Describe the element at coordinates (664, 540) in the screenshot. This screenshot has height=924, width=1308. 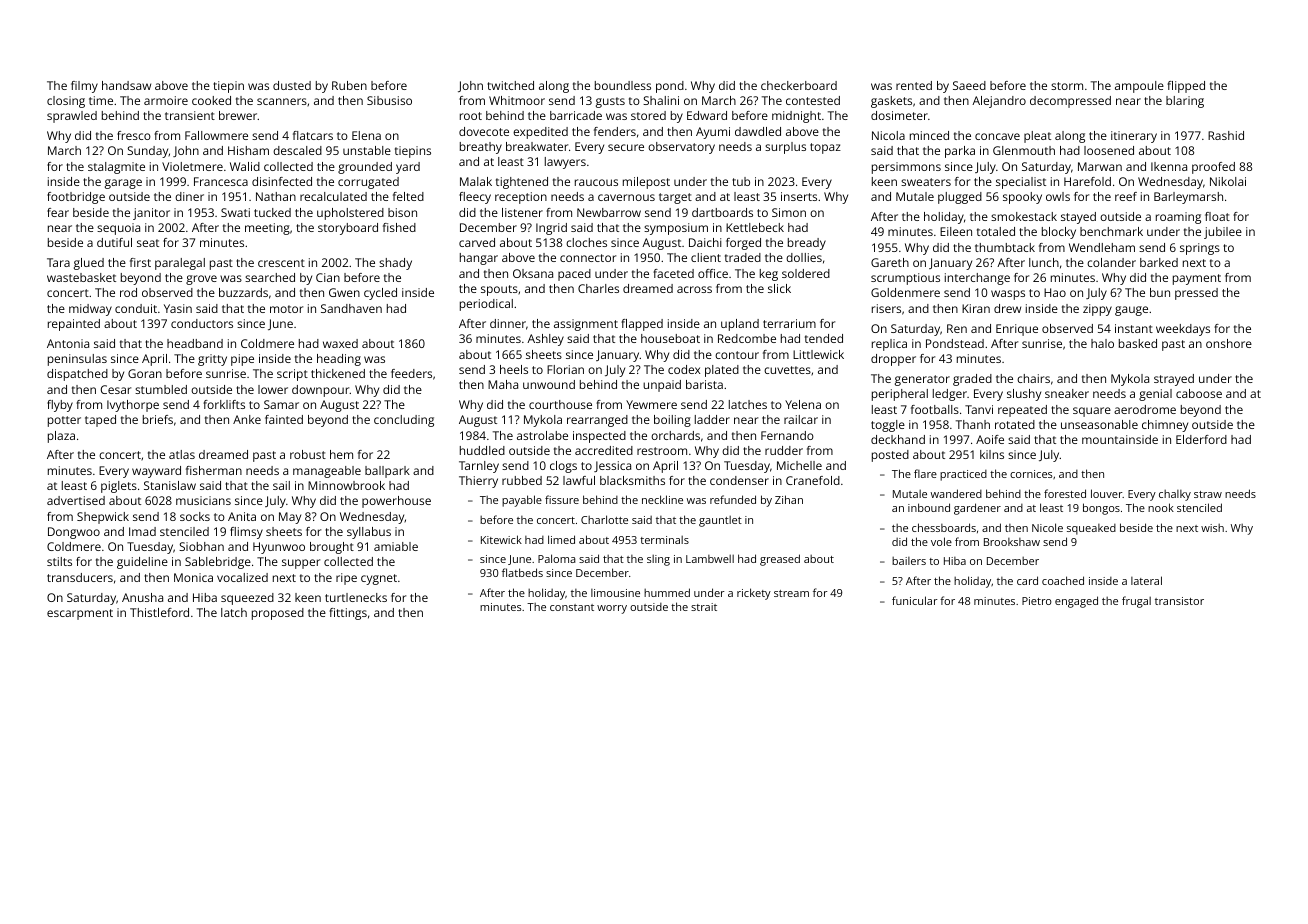
I see `terminals` at that location.
